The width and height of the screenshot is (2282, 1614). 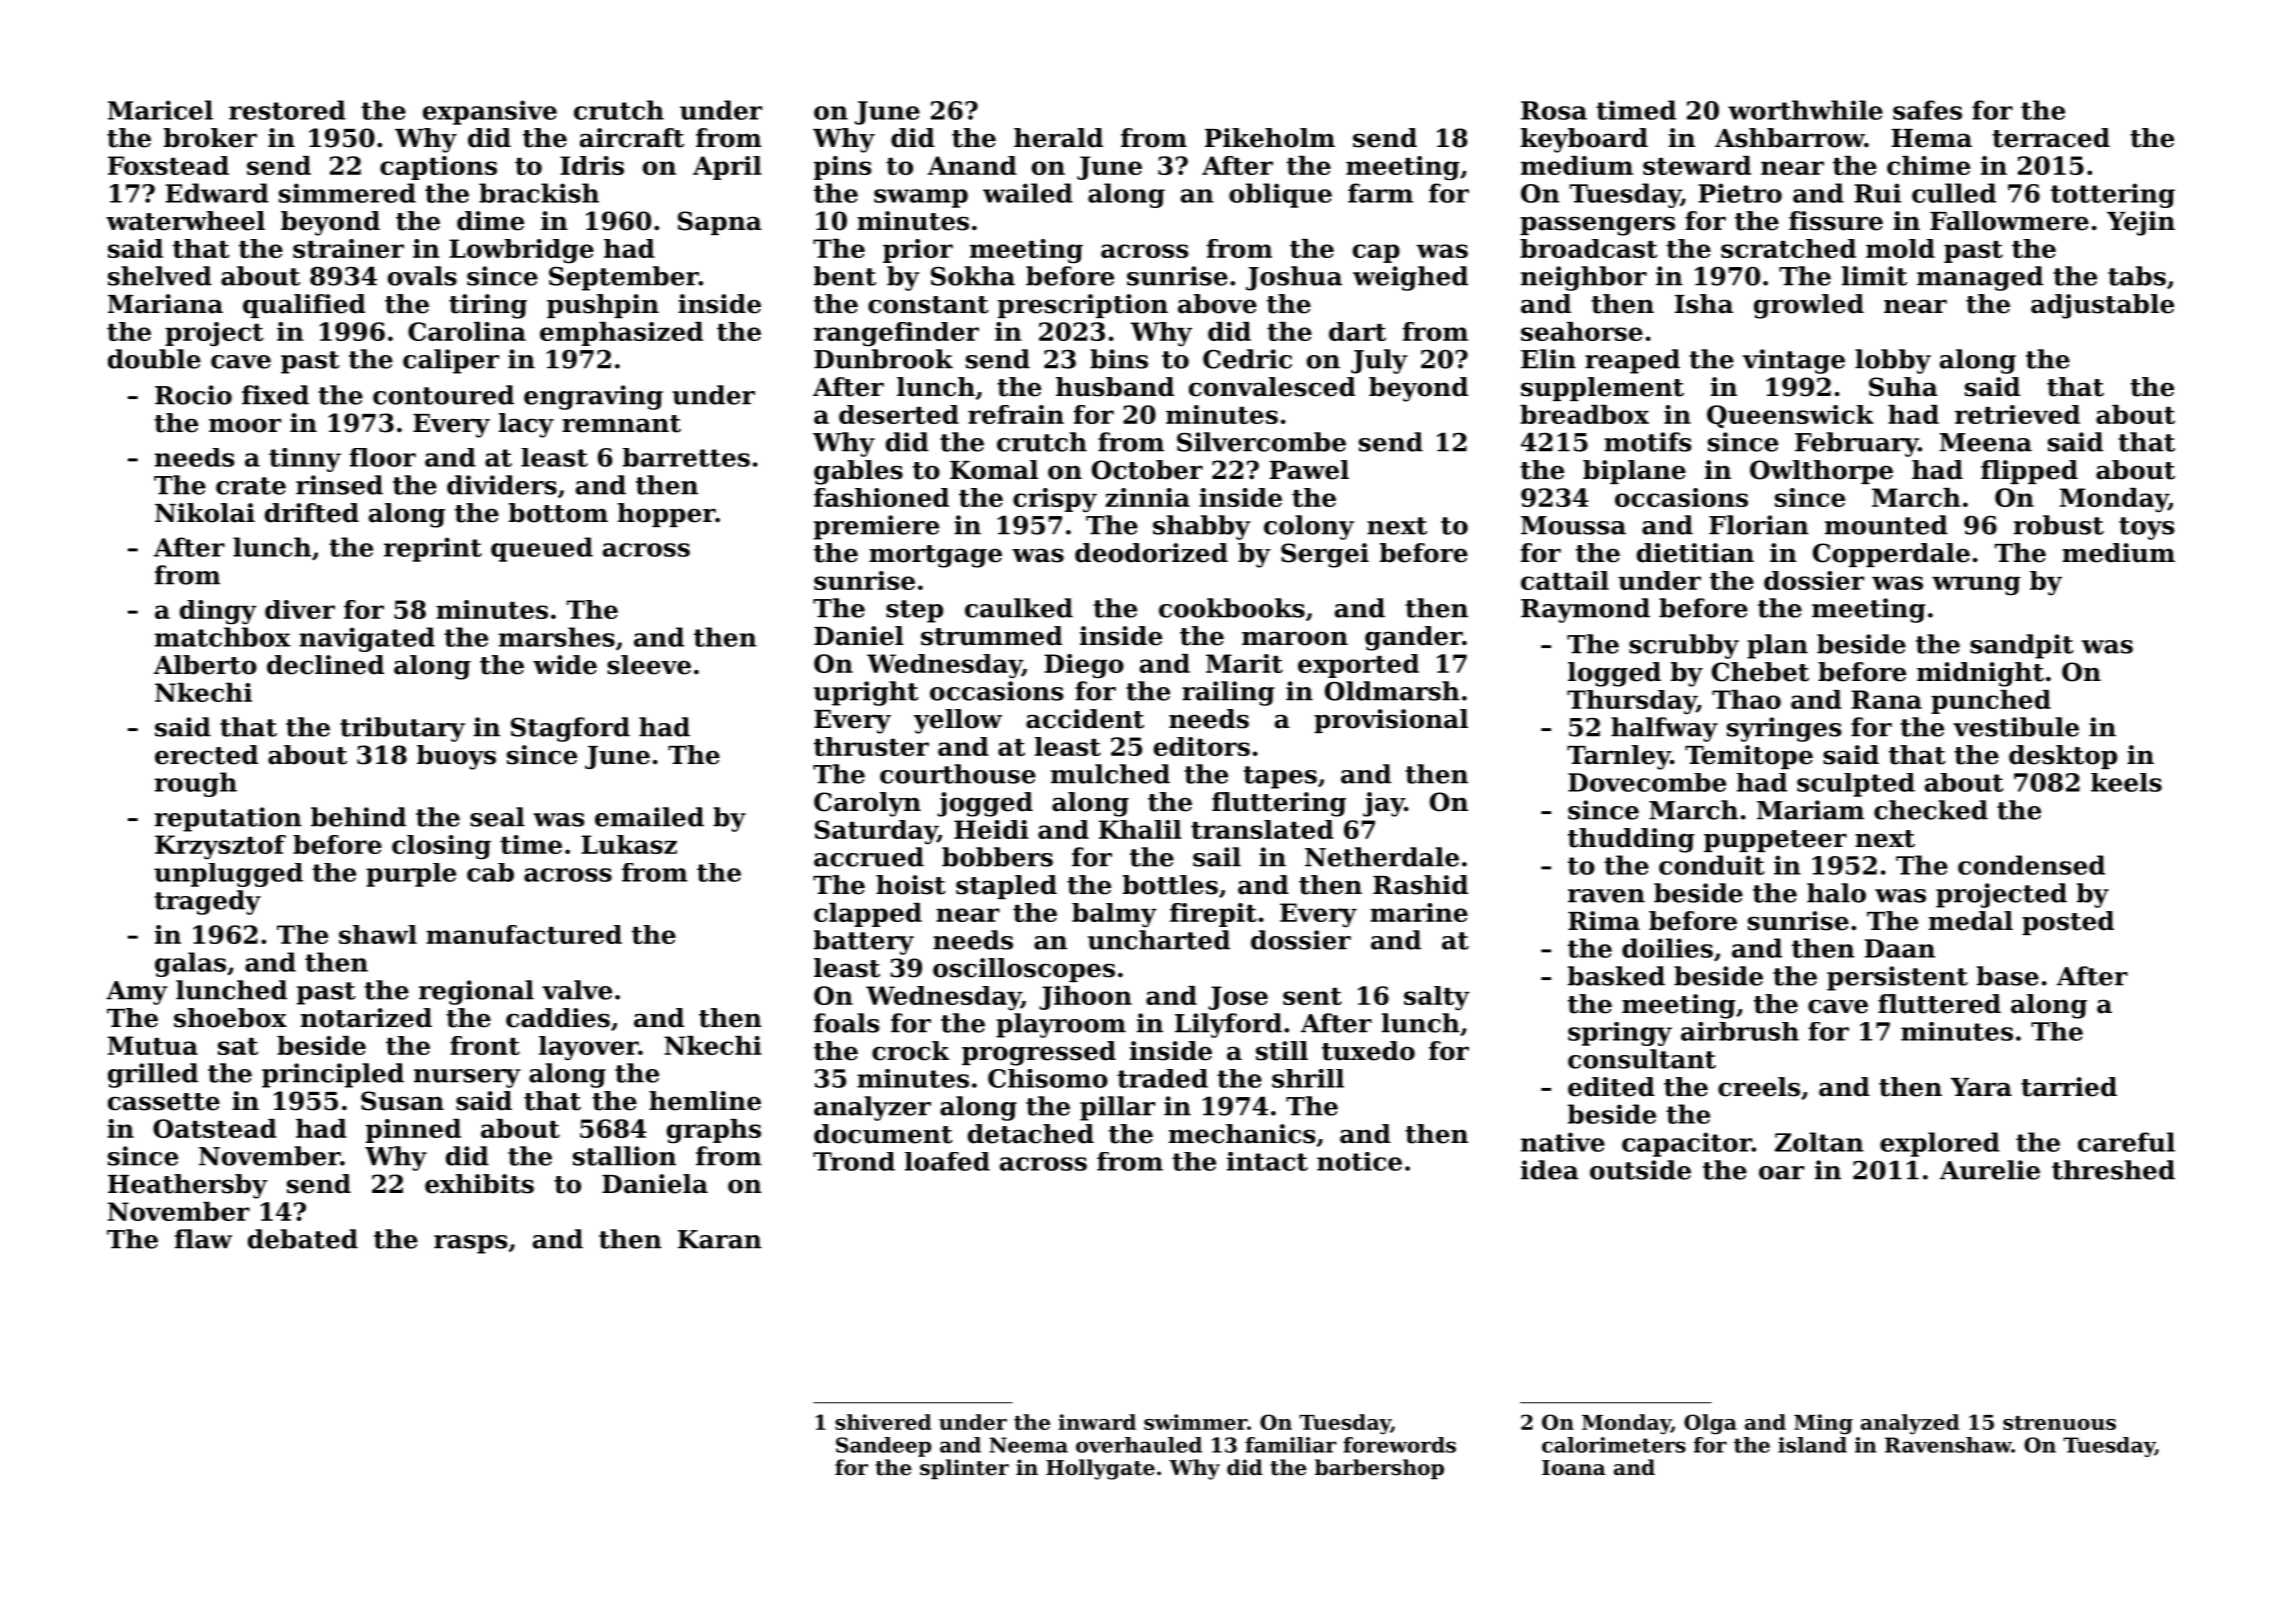 I want to click on expansive, so click(x=490, y=112).
